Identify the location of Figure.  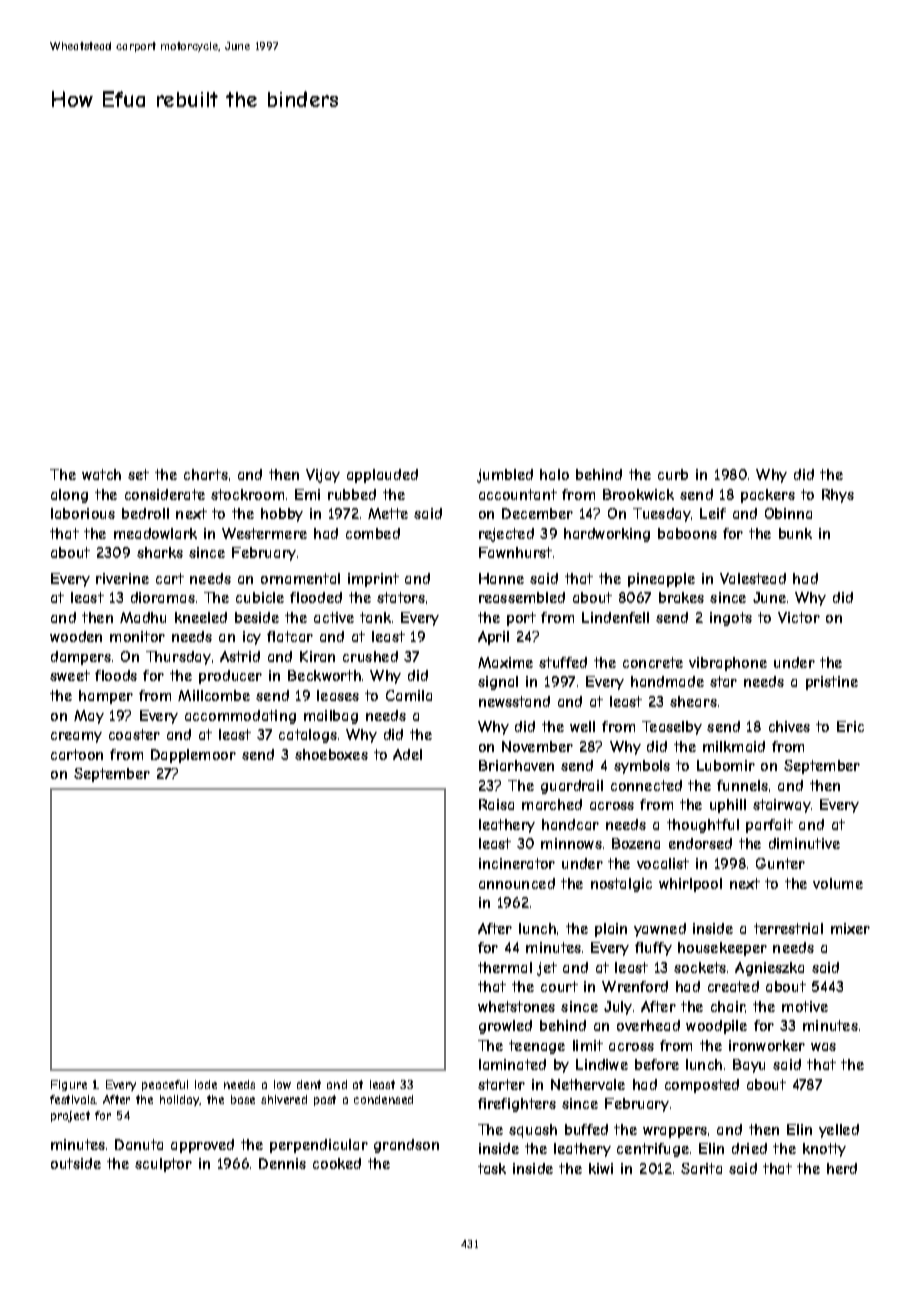
(69, 1085).
